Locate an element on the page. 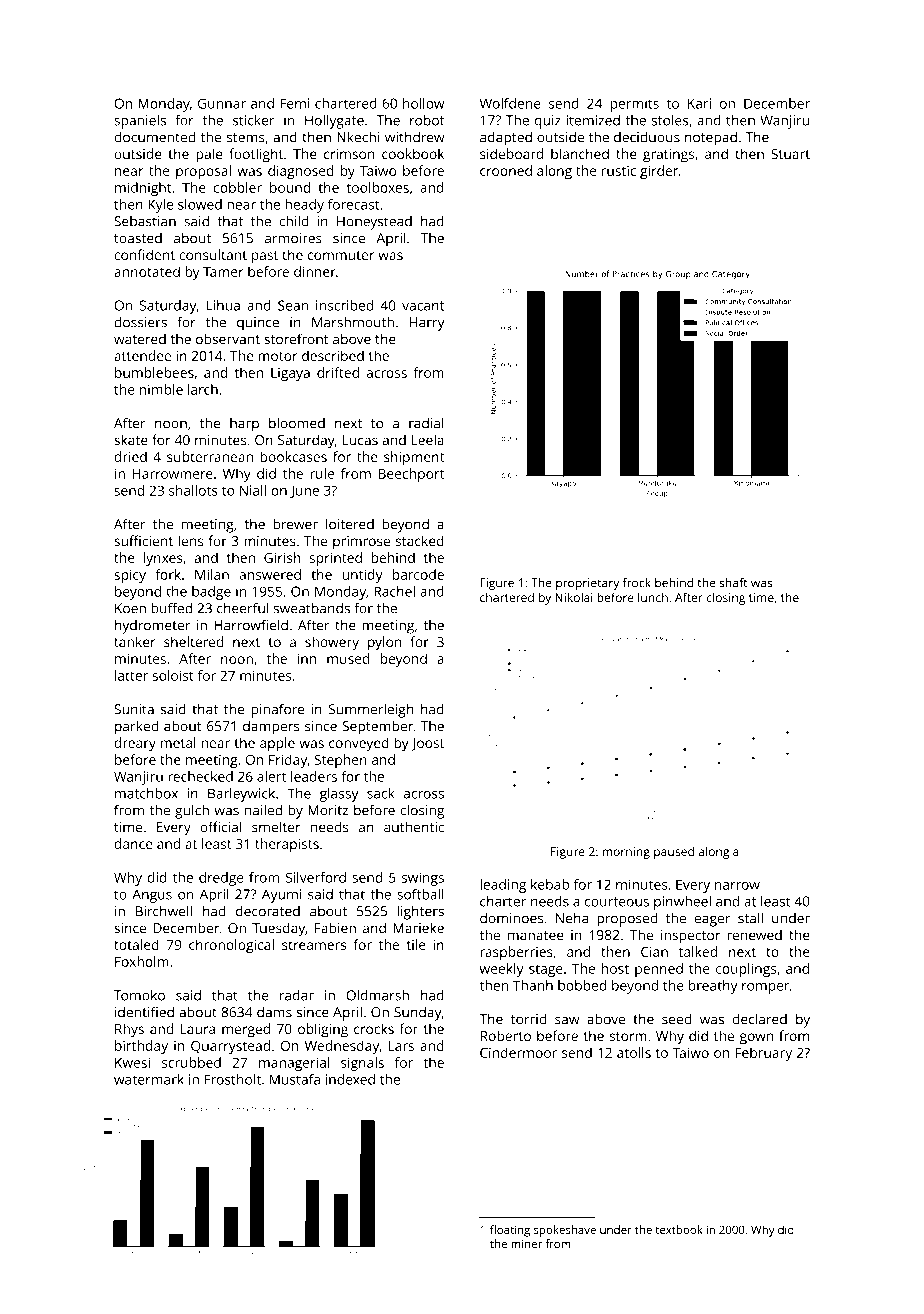  radar is located at coordinates (297, 995).
